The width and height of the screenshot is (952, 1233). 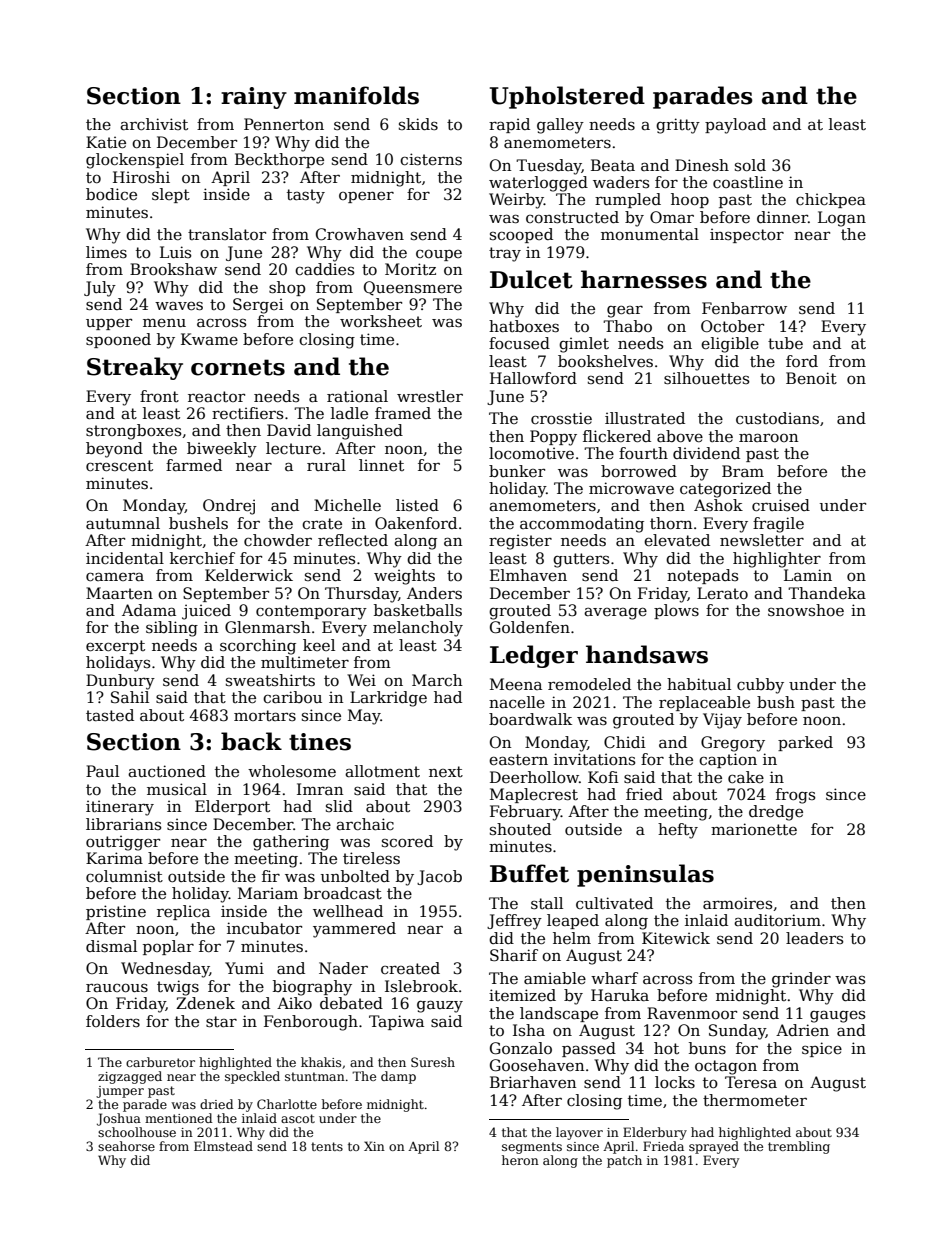 I want to click on notepads, so click(x=703, y=576).
